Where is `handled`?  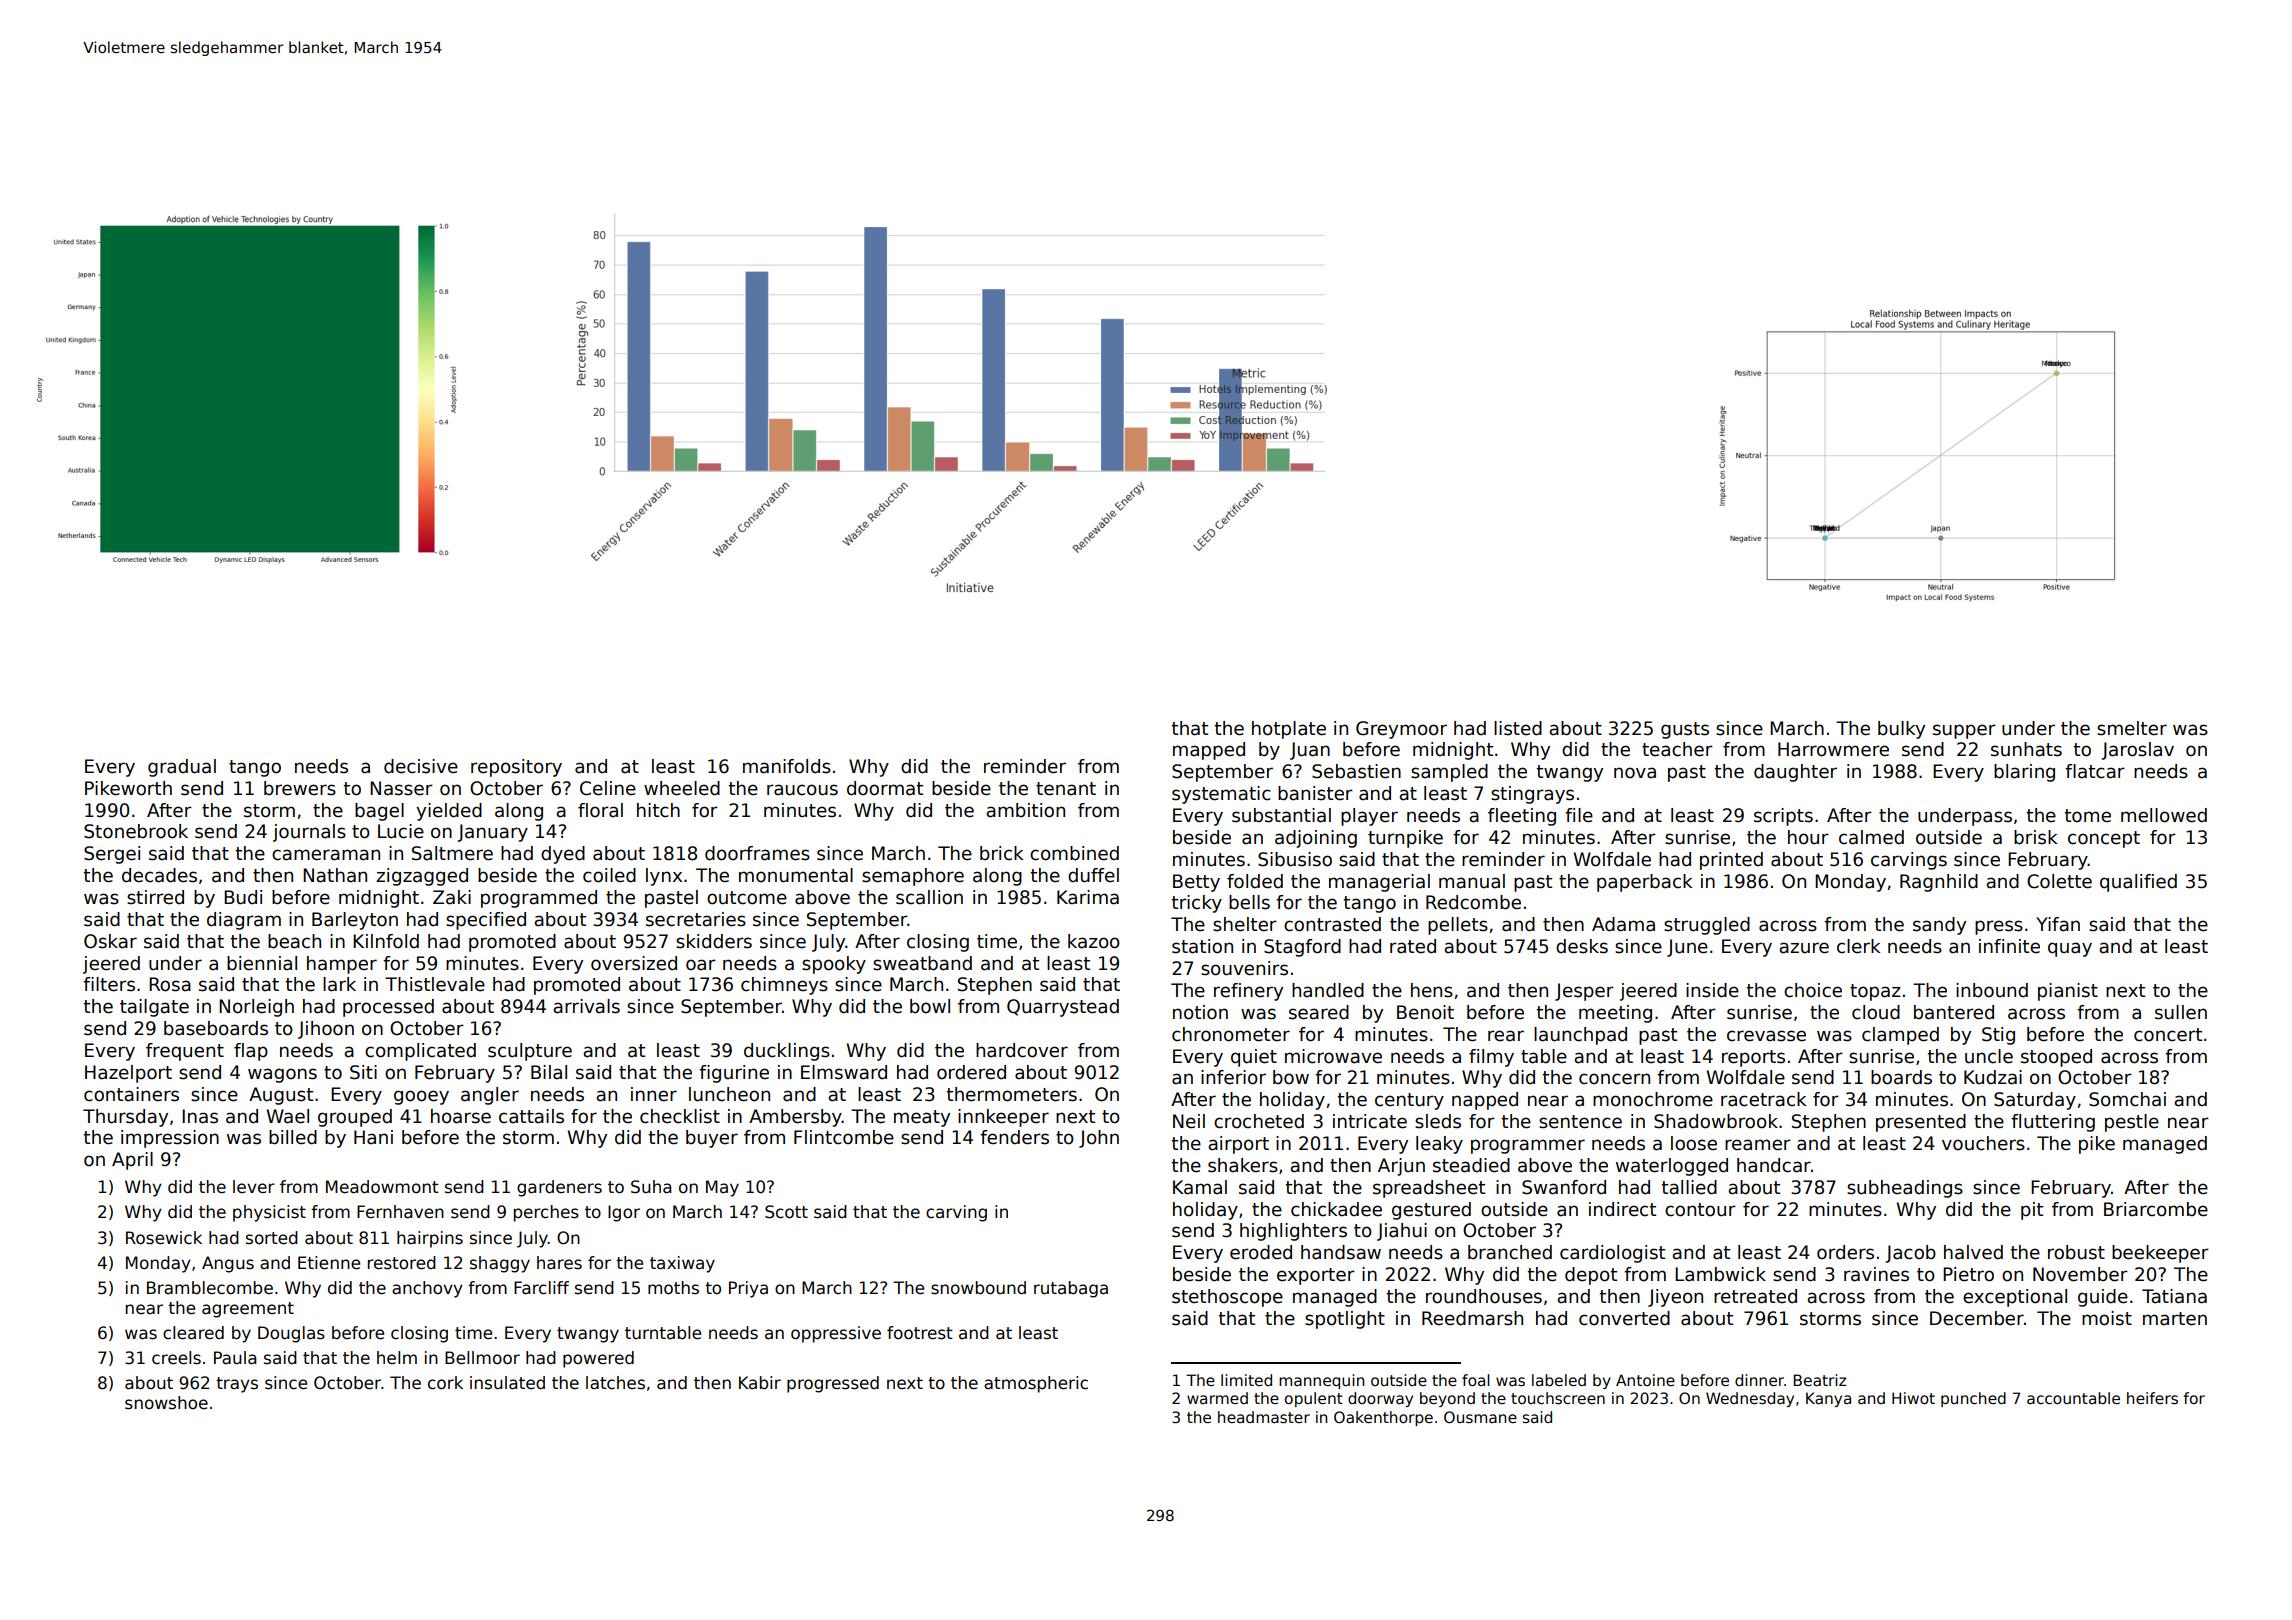 handled is located at coordinates (1328, 990).
